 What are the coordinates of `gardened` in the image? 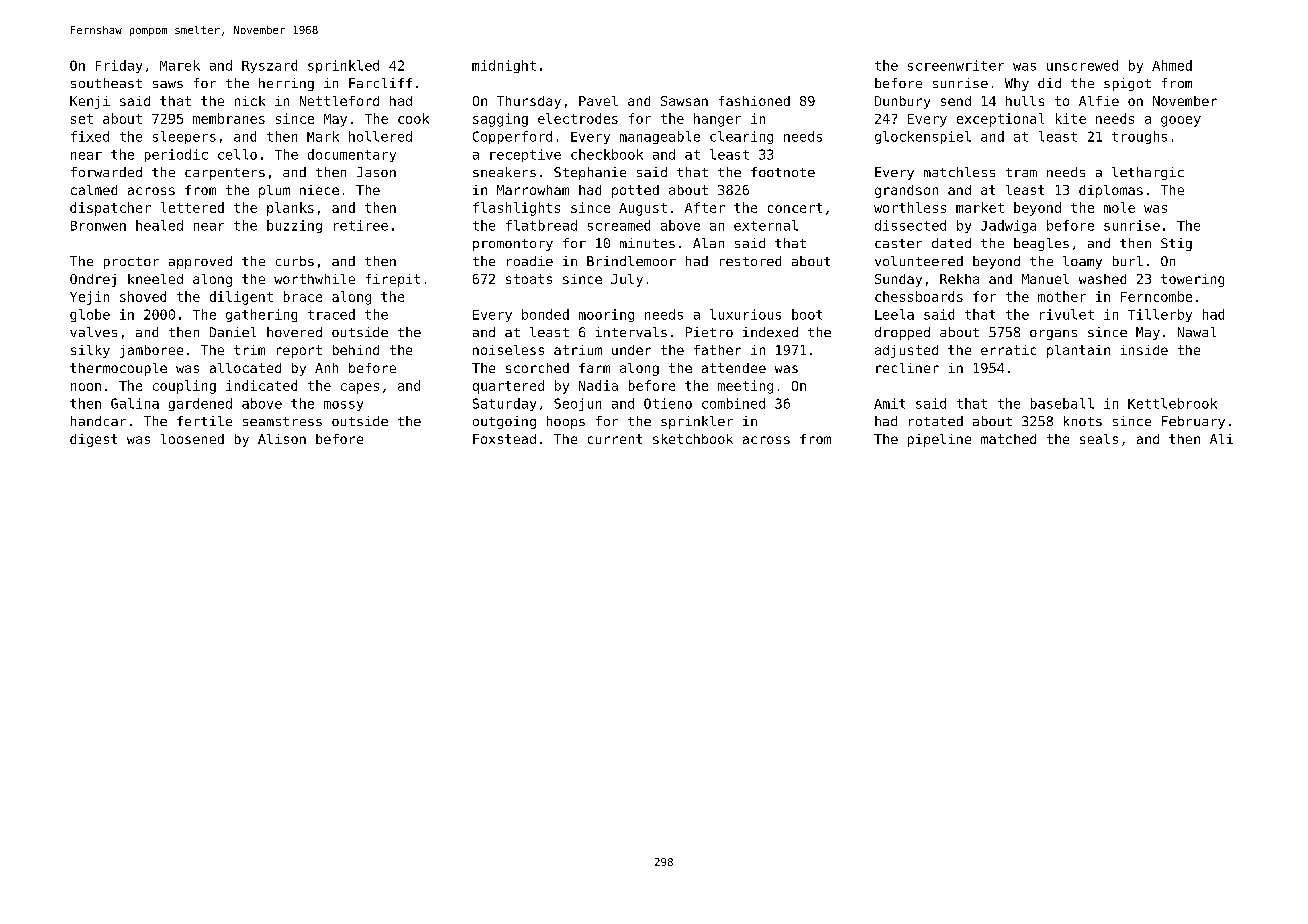 It's located at (200, 404).
